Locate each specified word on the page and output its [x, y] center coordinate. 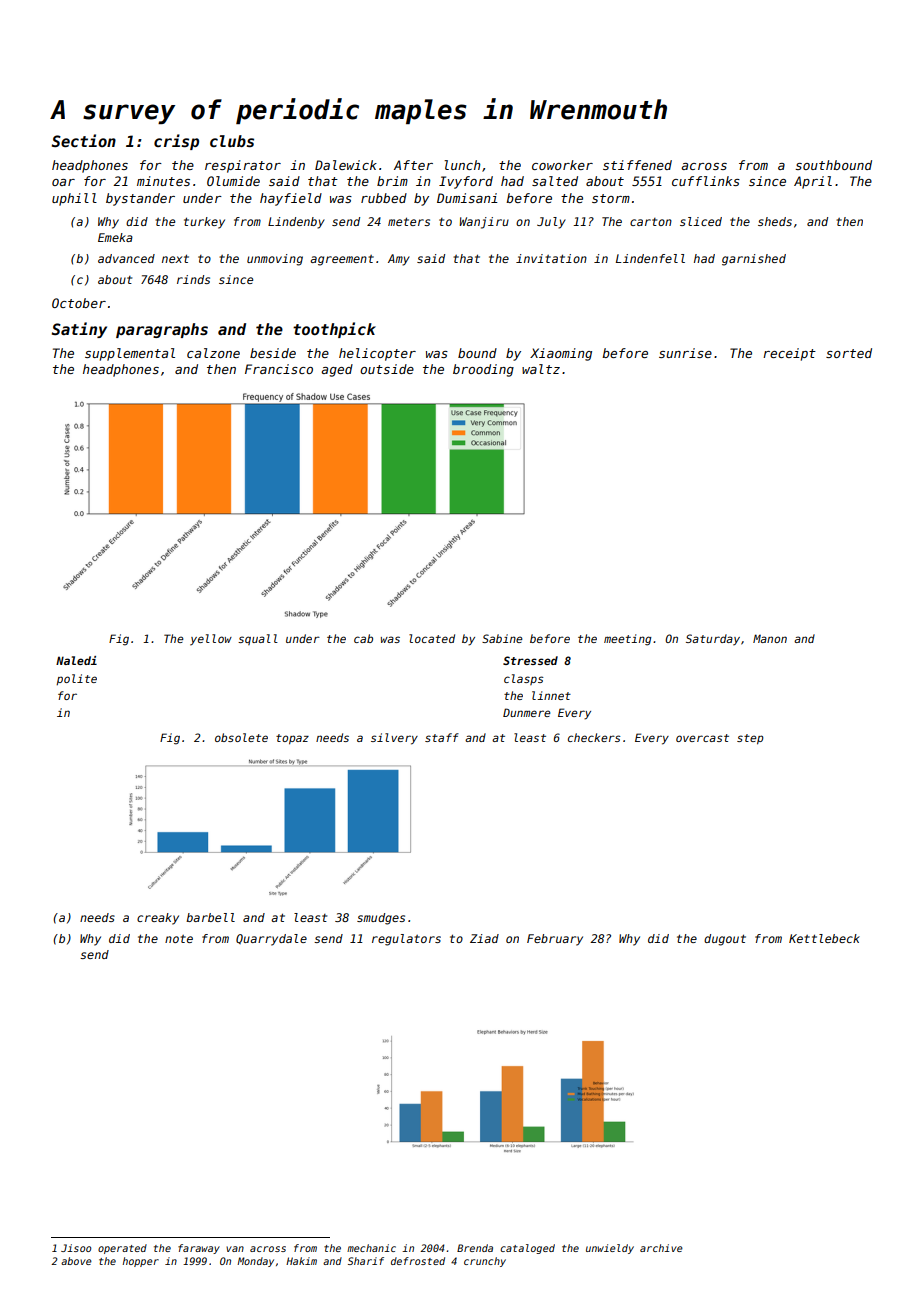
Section [84, 140]
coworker [562, 165]
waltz [541, 369]
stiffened [637, 165]
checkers [594, 737]
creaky [158, 919]
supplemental [130, 354]
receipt [789, 354]
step [750, 739]
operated [122, 1249]
